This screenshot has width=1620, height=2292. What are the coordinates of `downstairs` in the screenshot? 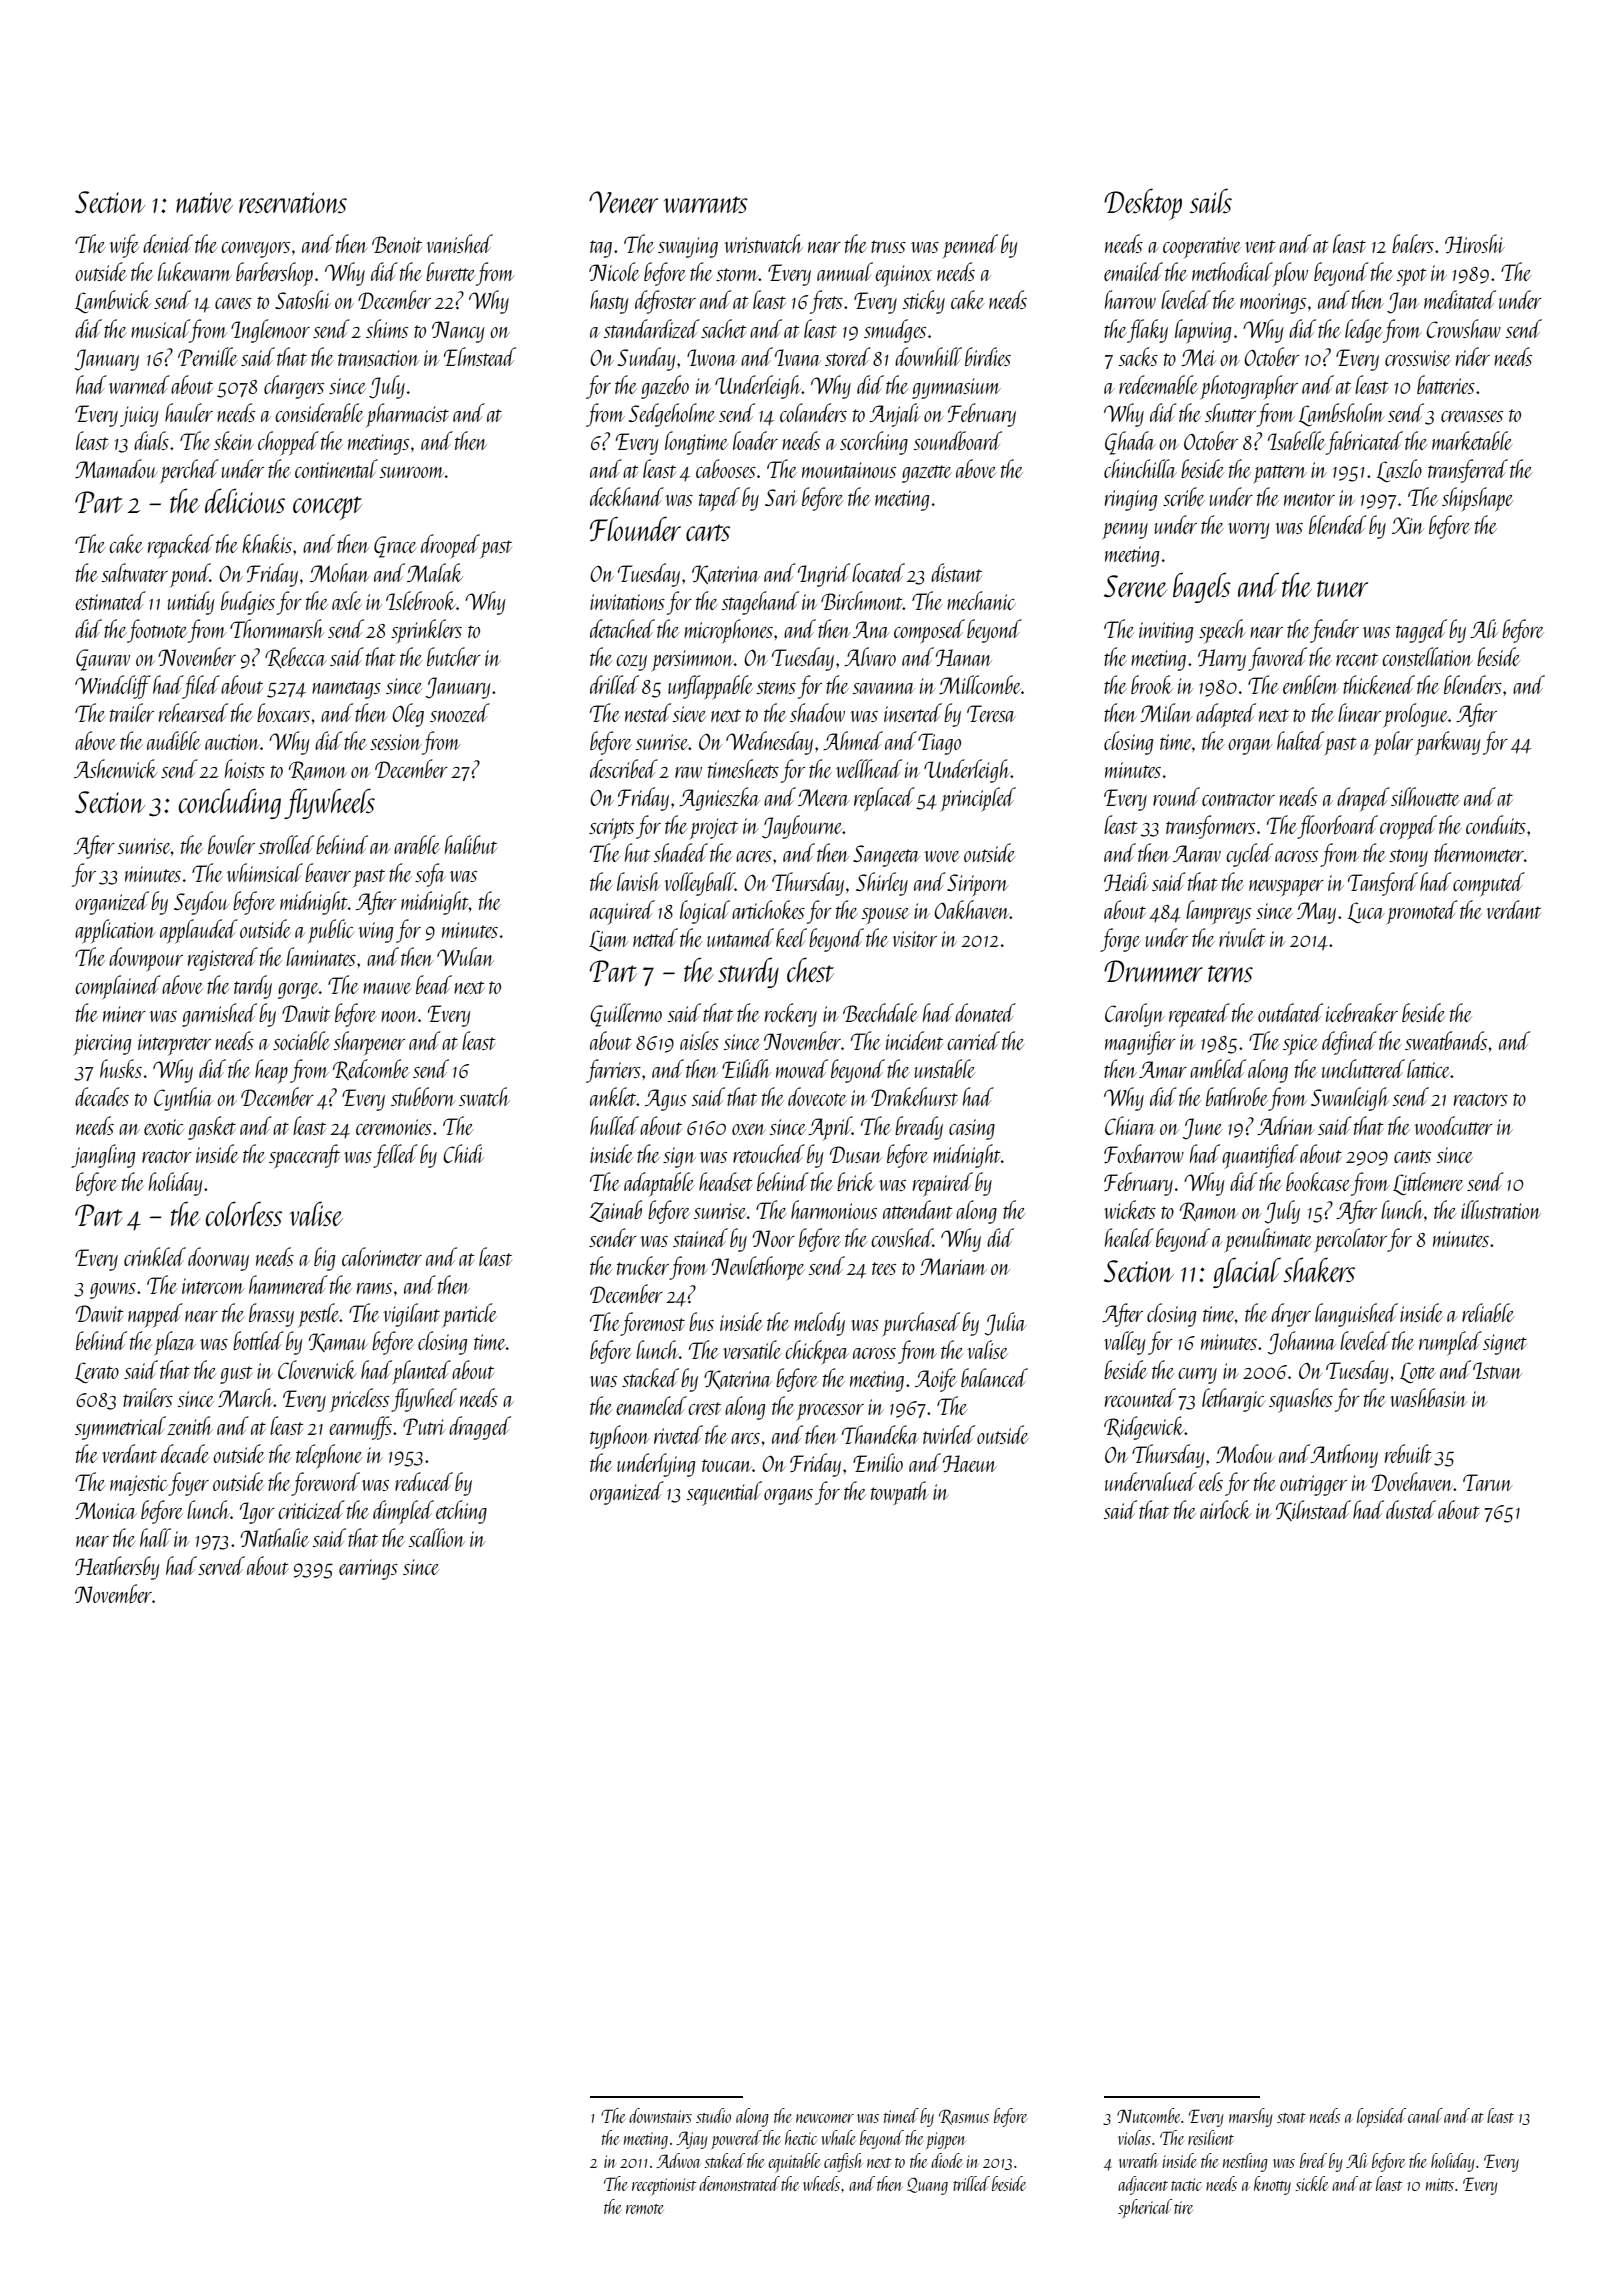 It's located at (660, 2115).
